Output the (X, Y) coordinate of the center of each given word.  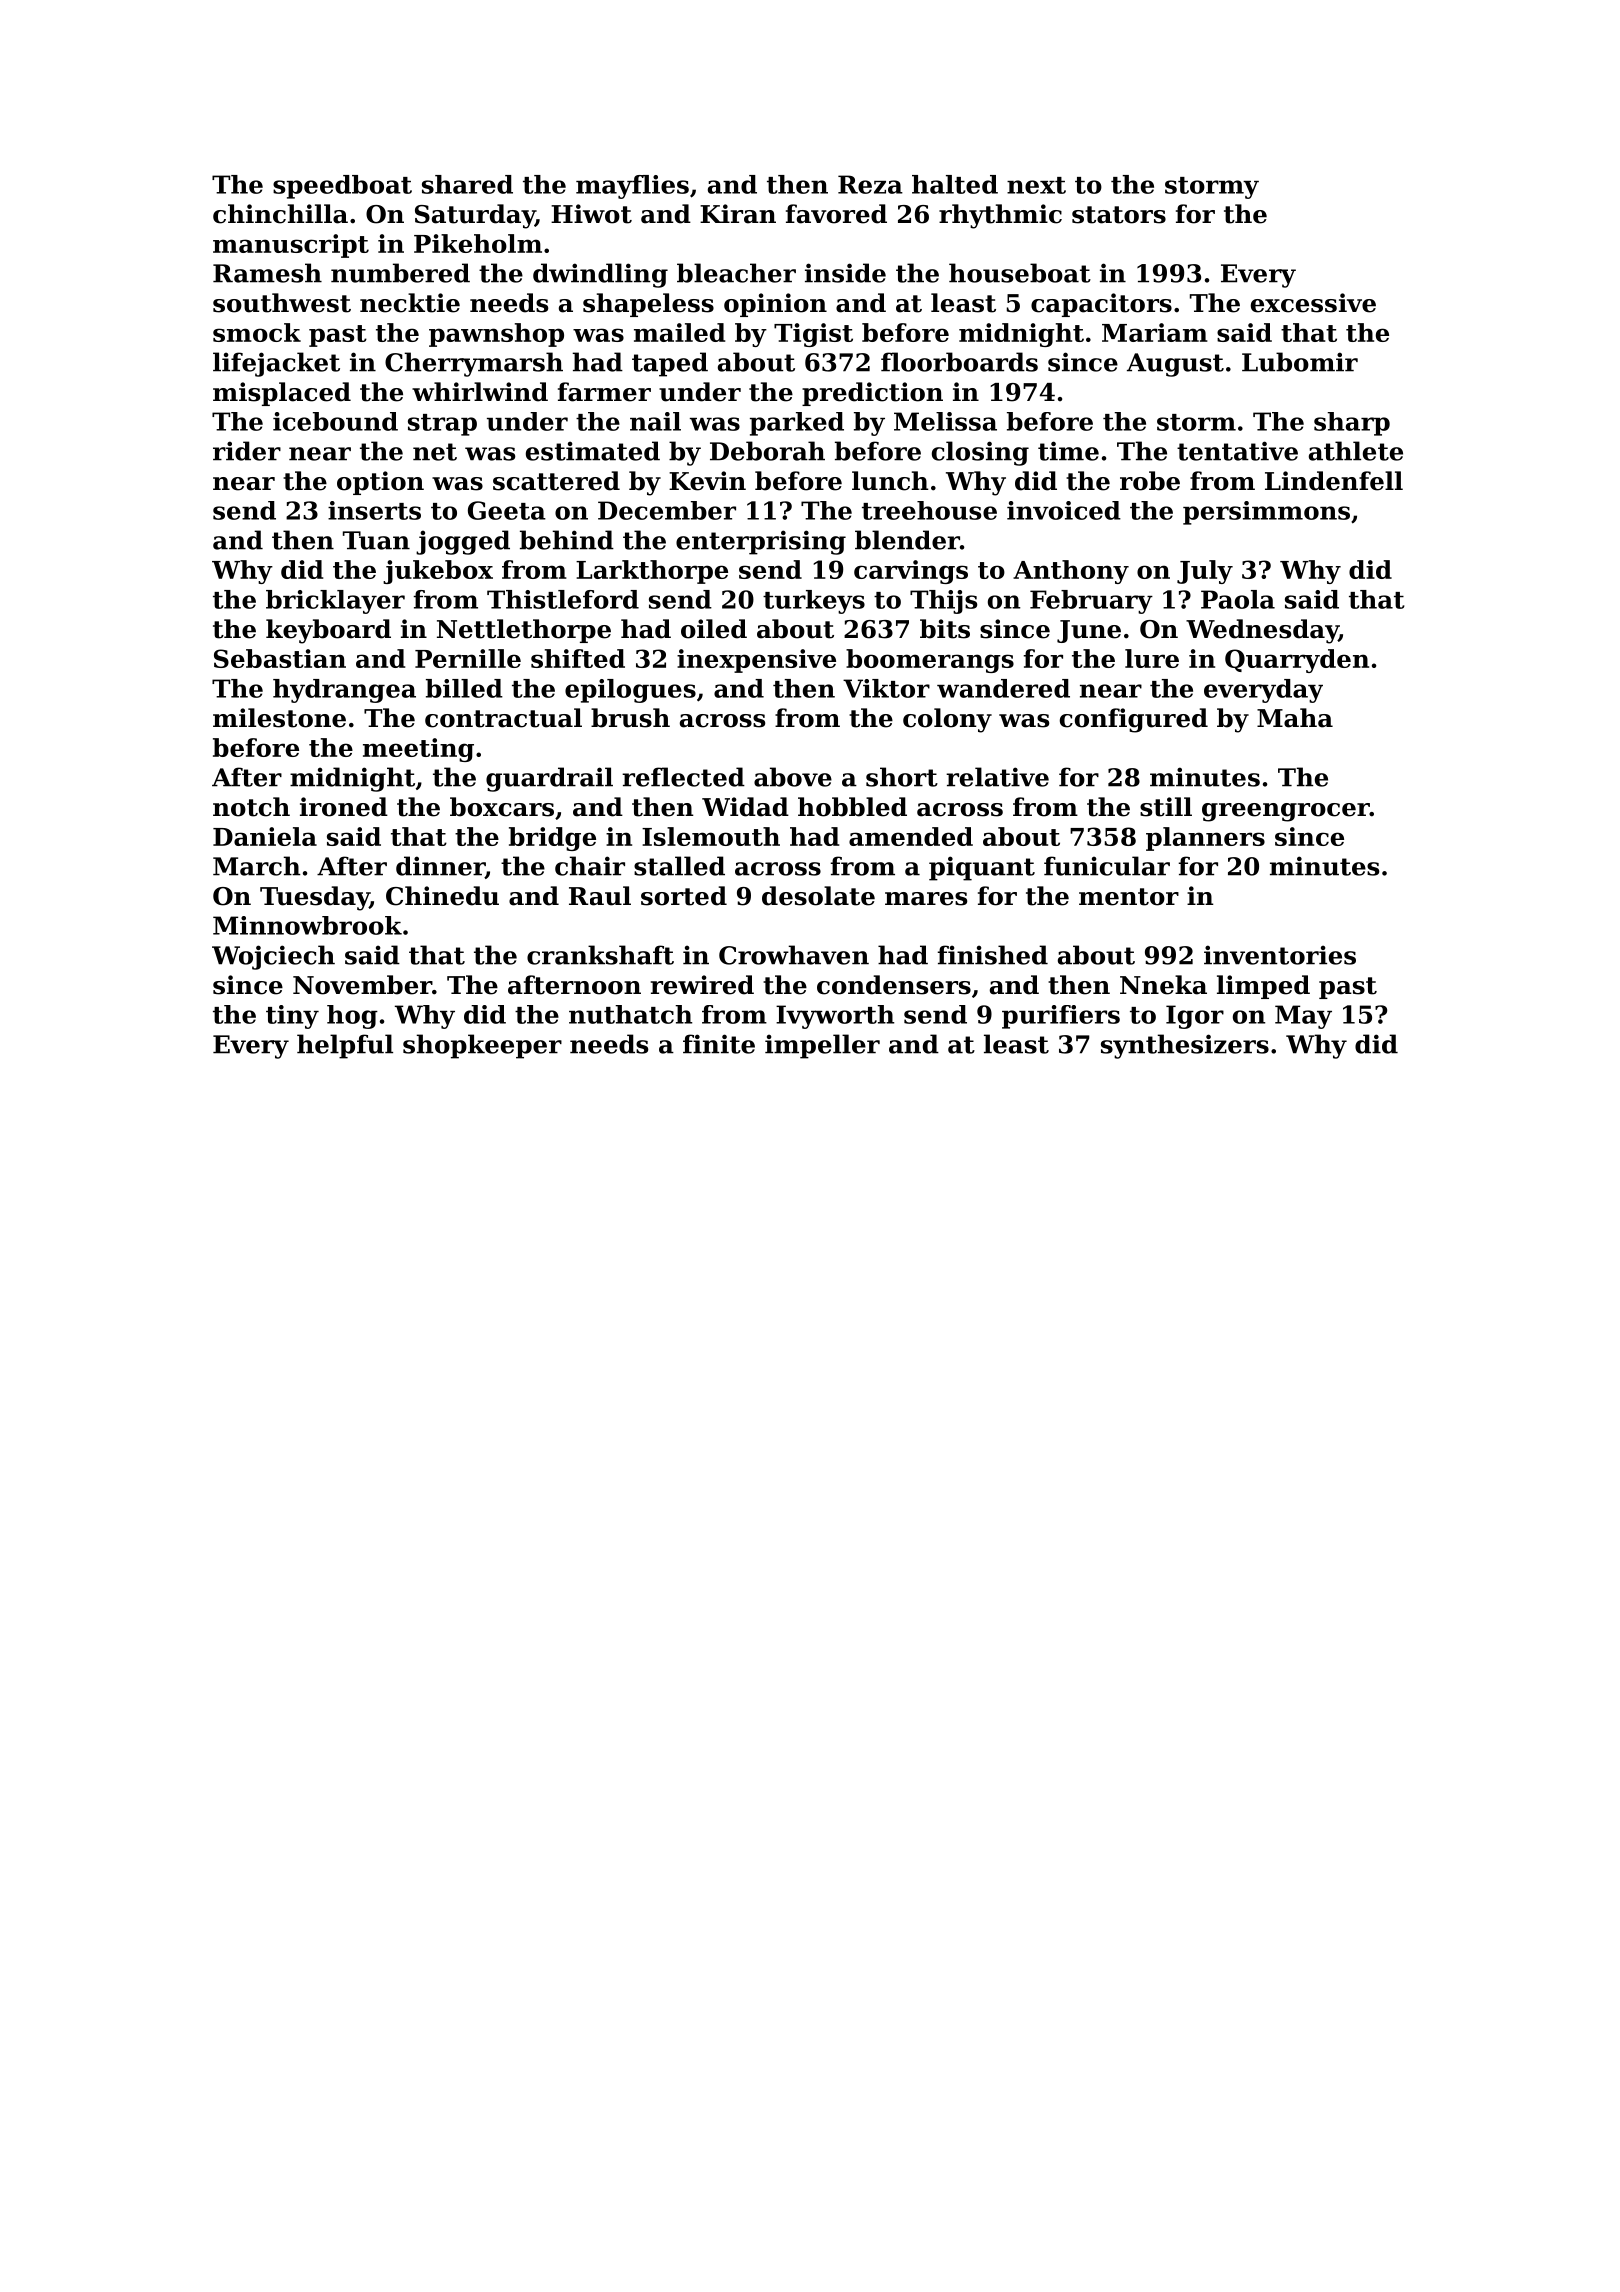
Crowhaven (794, 955)
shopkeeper (482, 1046)
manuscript (291, 246)
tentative (1237, 451)
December (667, 510)
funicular (1107, 866)
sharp (1352, 424)
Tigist (813, 335)
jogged (463, 542)
